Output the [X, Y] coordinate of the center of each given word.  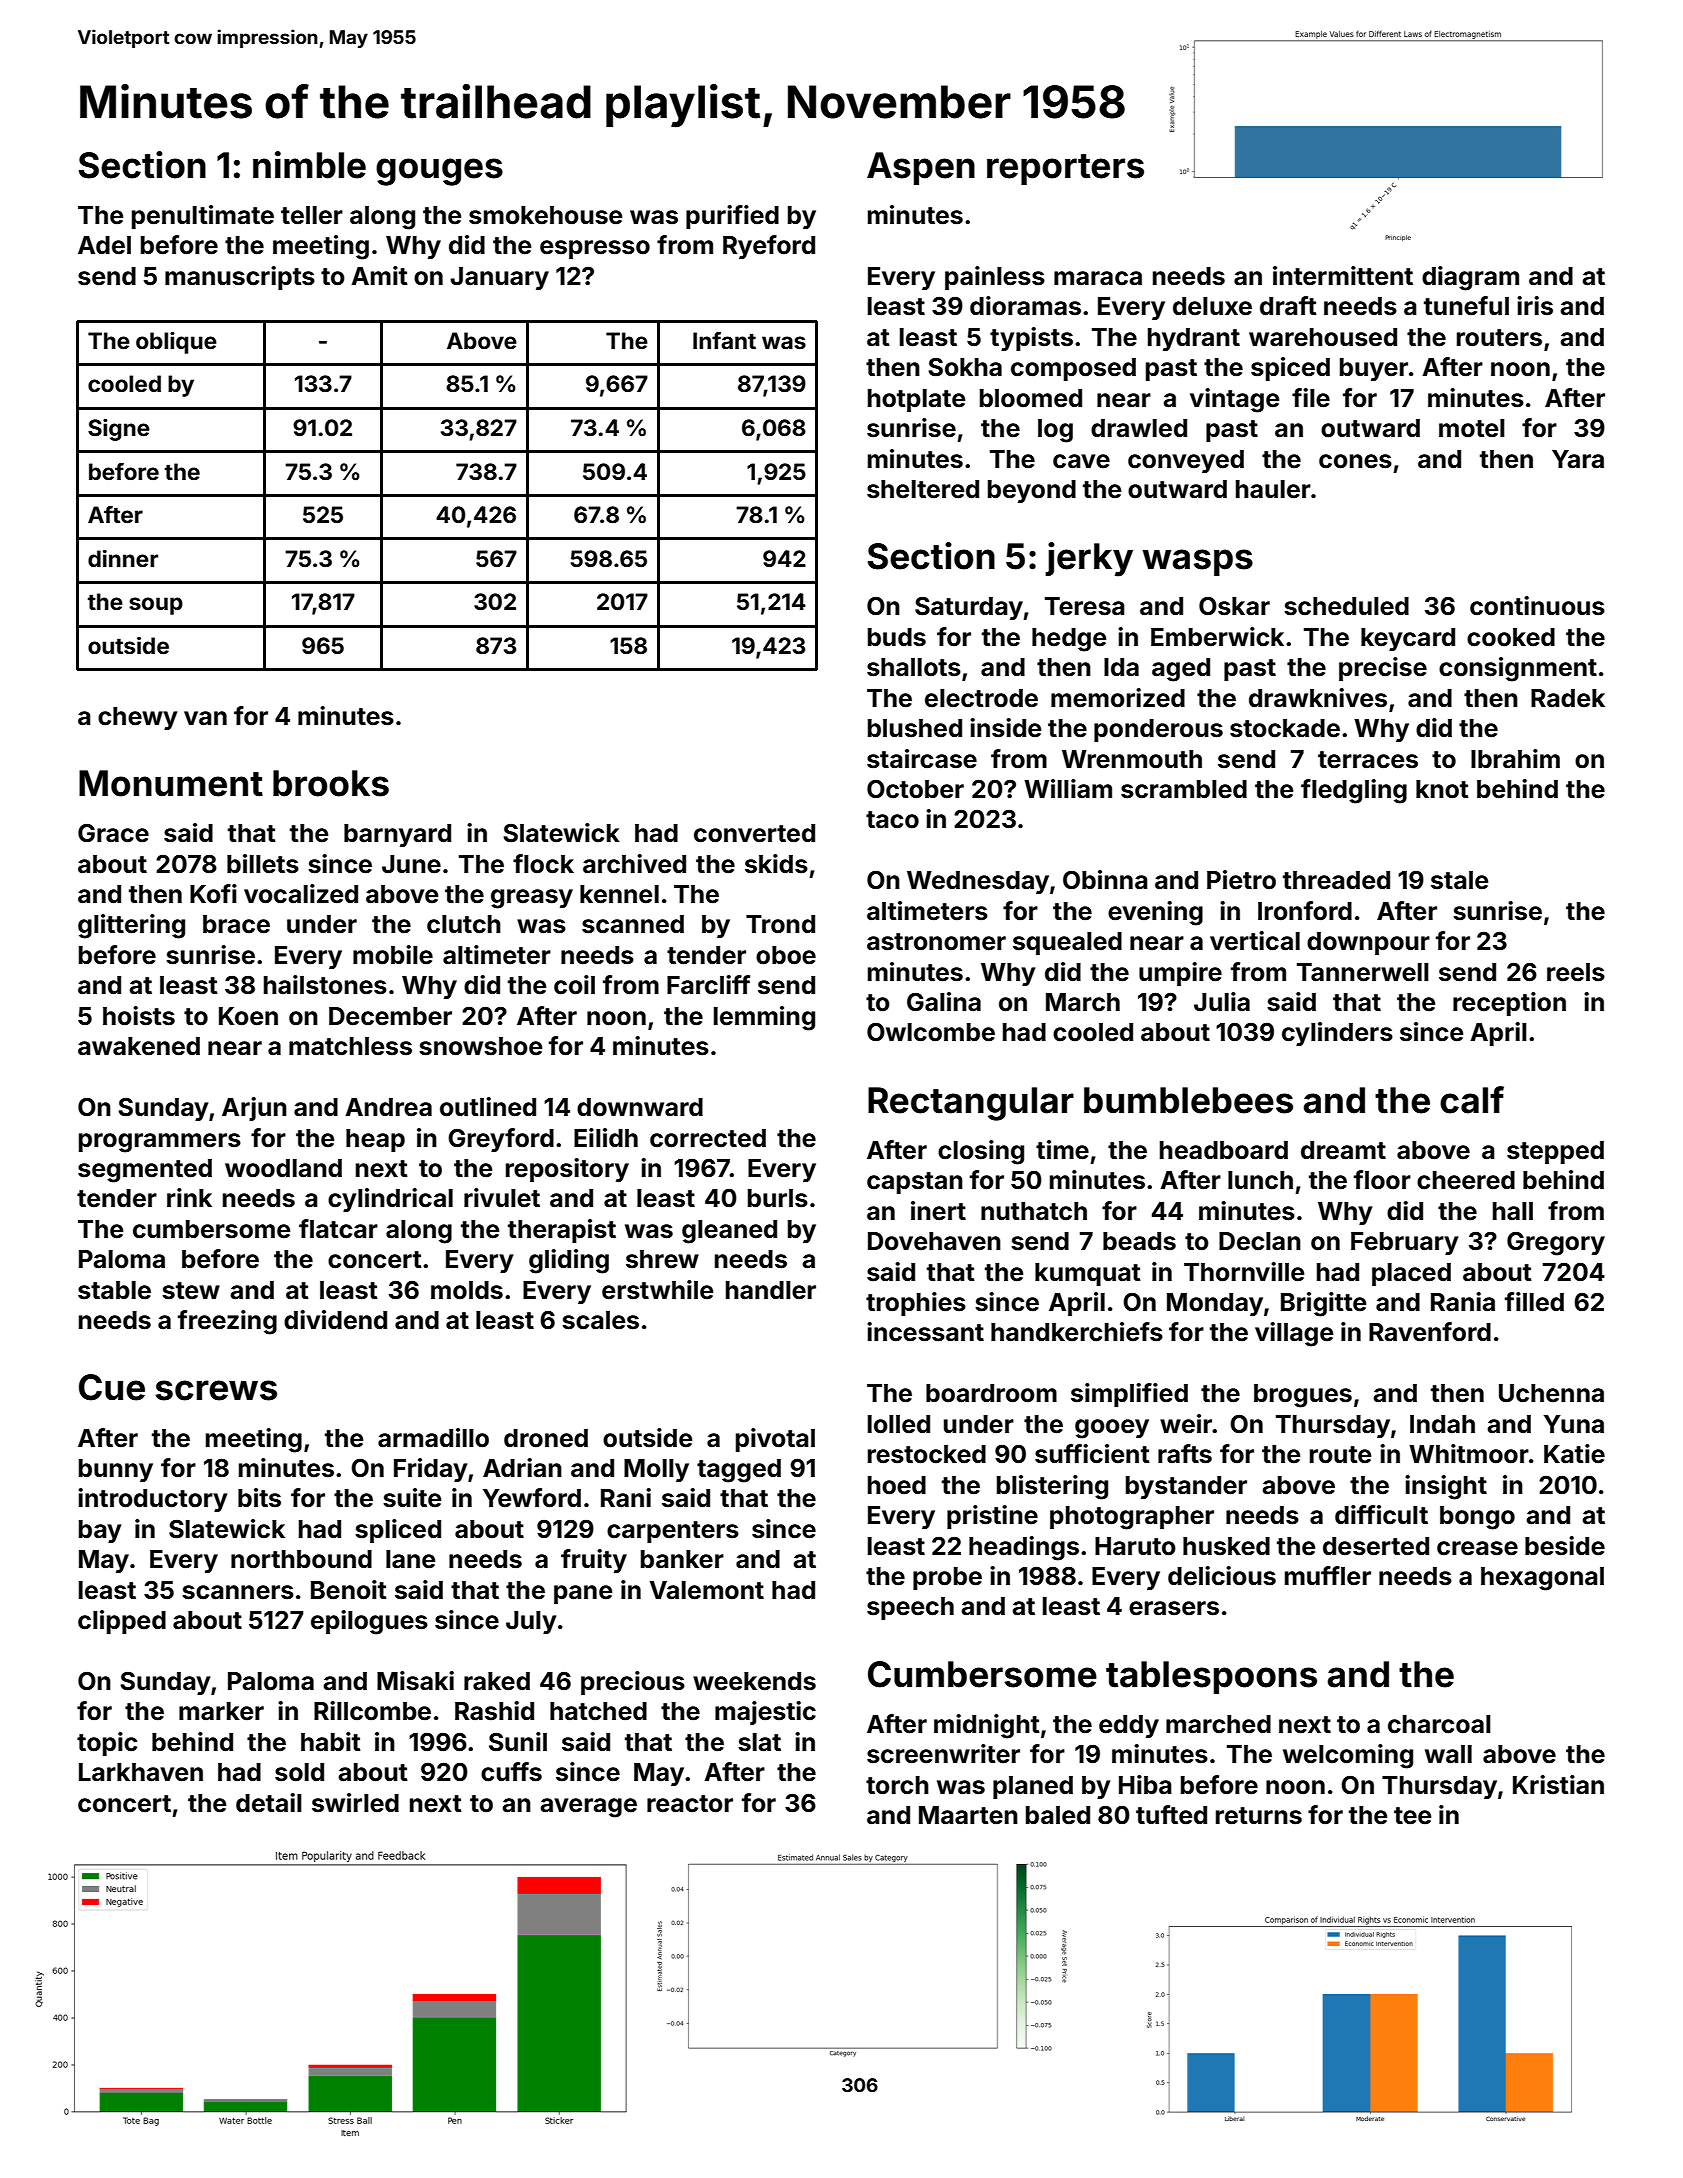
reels [1576, 972]
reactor [690, 1804]
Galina [944, 1001]
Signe [119, 430]
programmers [160, 1143]
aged [1181, 670]
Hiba [1145, 1785]
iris [1535, 306]
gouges [439, 172]
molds [467, 1290]
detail [269, 1803]
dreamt [1343, 1150]
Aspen [921, 168]
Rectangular [971, 1104]
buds [897, 637]
